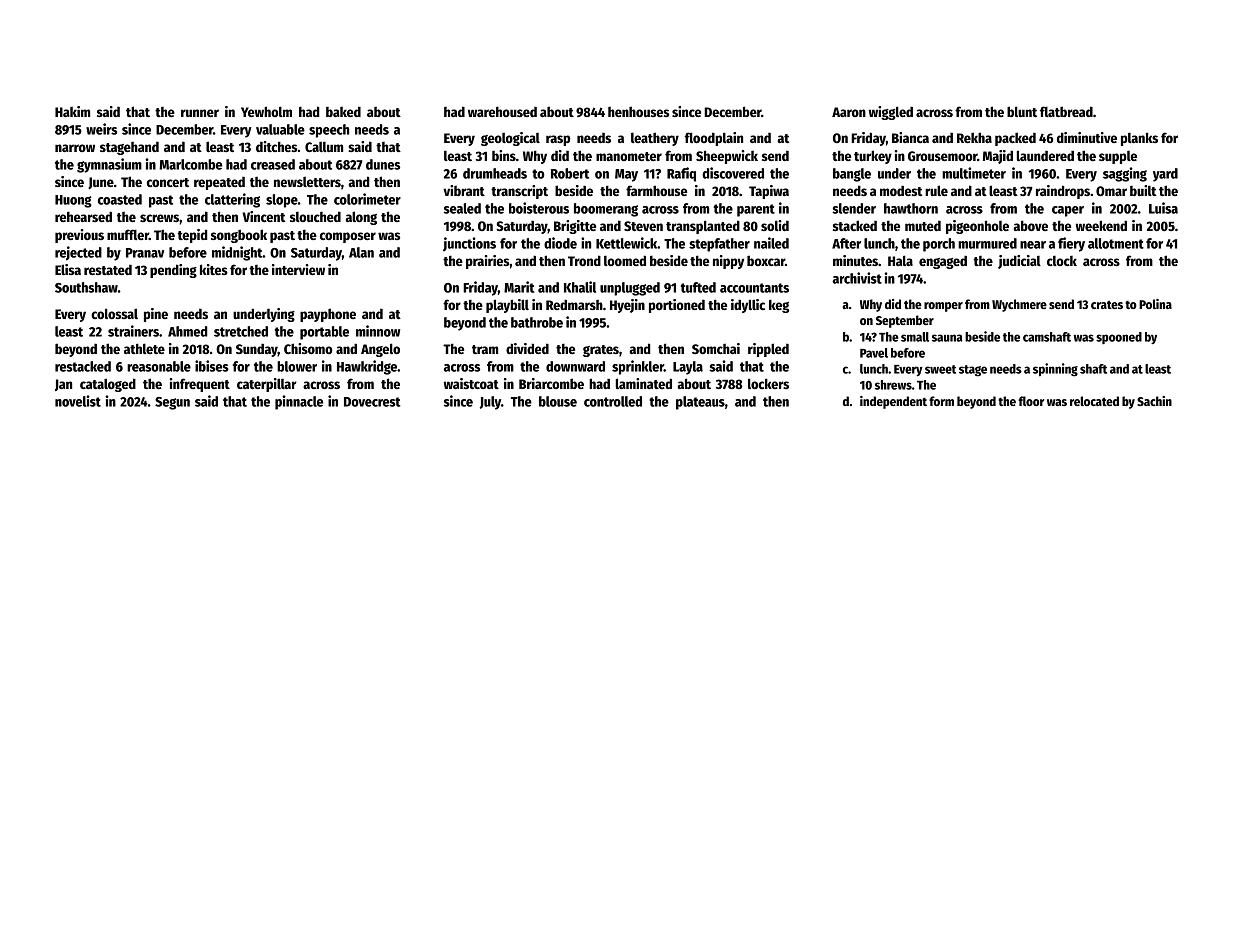 The image size is (1233, 952). I want to click on Chisomo, so click(308, 348).
